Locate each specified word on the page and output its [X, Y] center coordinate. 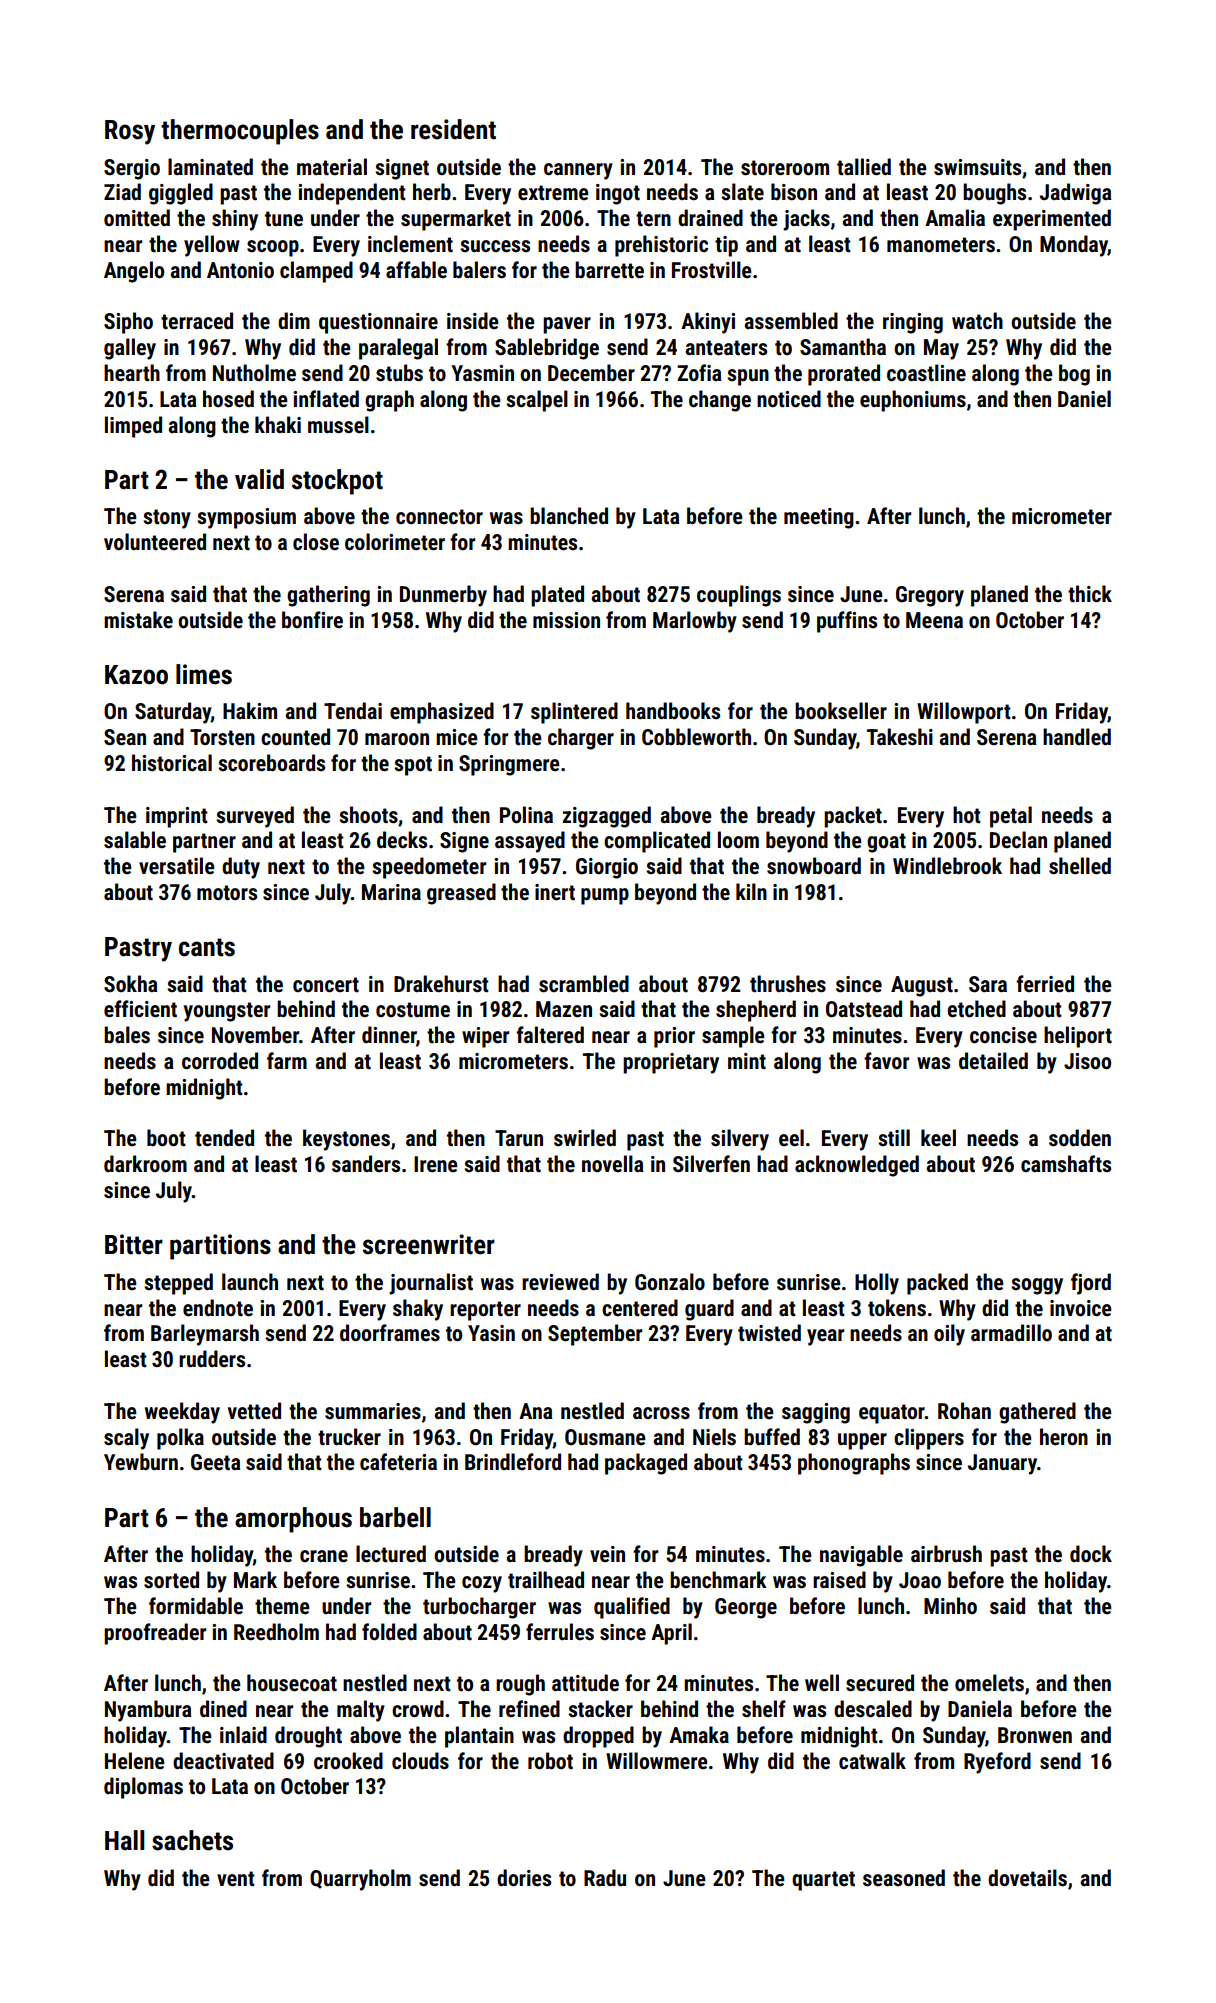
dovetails [1027, 1878]
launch [250, 1281]
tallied [864, 167]
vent [236, 1879]
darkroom [145, 1163]
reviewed [560, 1282]
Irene [436, 1164]
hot [967, 815]
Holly [877, 1284]
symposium [246, 518]
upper [862, 1441]
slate [742, 192]
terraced [197, 320]
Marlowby [695, 622]
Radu [605, 1877]
